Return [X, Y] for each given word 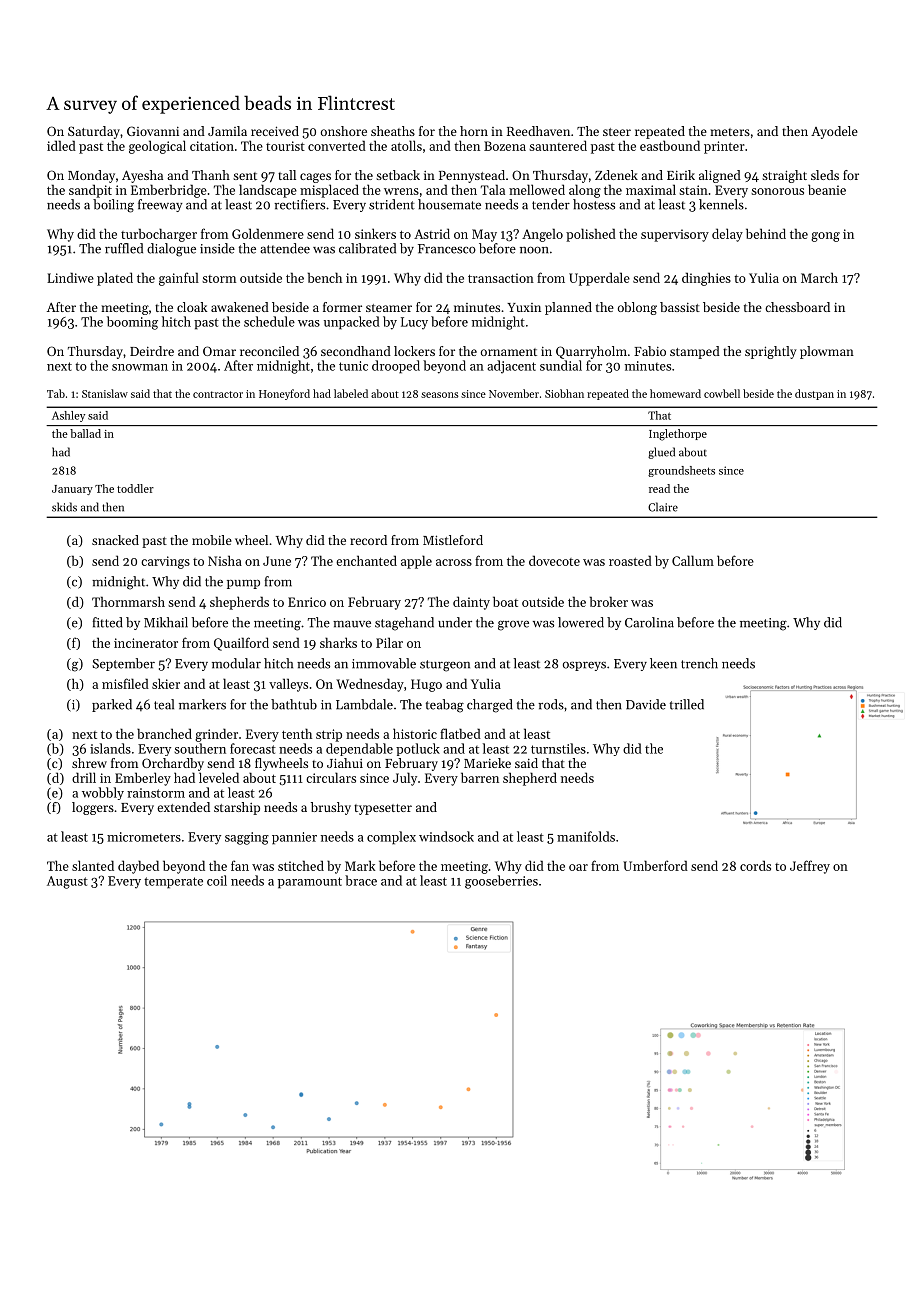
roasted [630, 560]
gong [825, 237]
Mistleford [453, 540]
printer [724, 147]
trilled [687, 704]
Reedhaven [538, 131]
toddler [135, 488]
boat [505, 601]
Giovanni [153, 131]
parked [112, 705]
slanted [93, 865]
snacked [115, 540]
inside [217, 248]
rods [551, 704]
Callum [693, 560]
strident [392, 204]
